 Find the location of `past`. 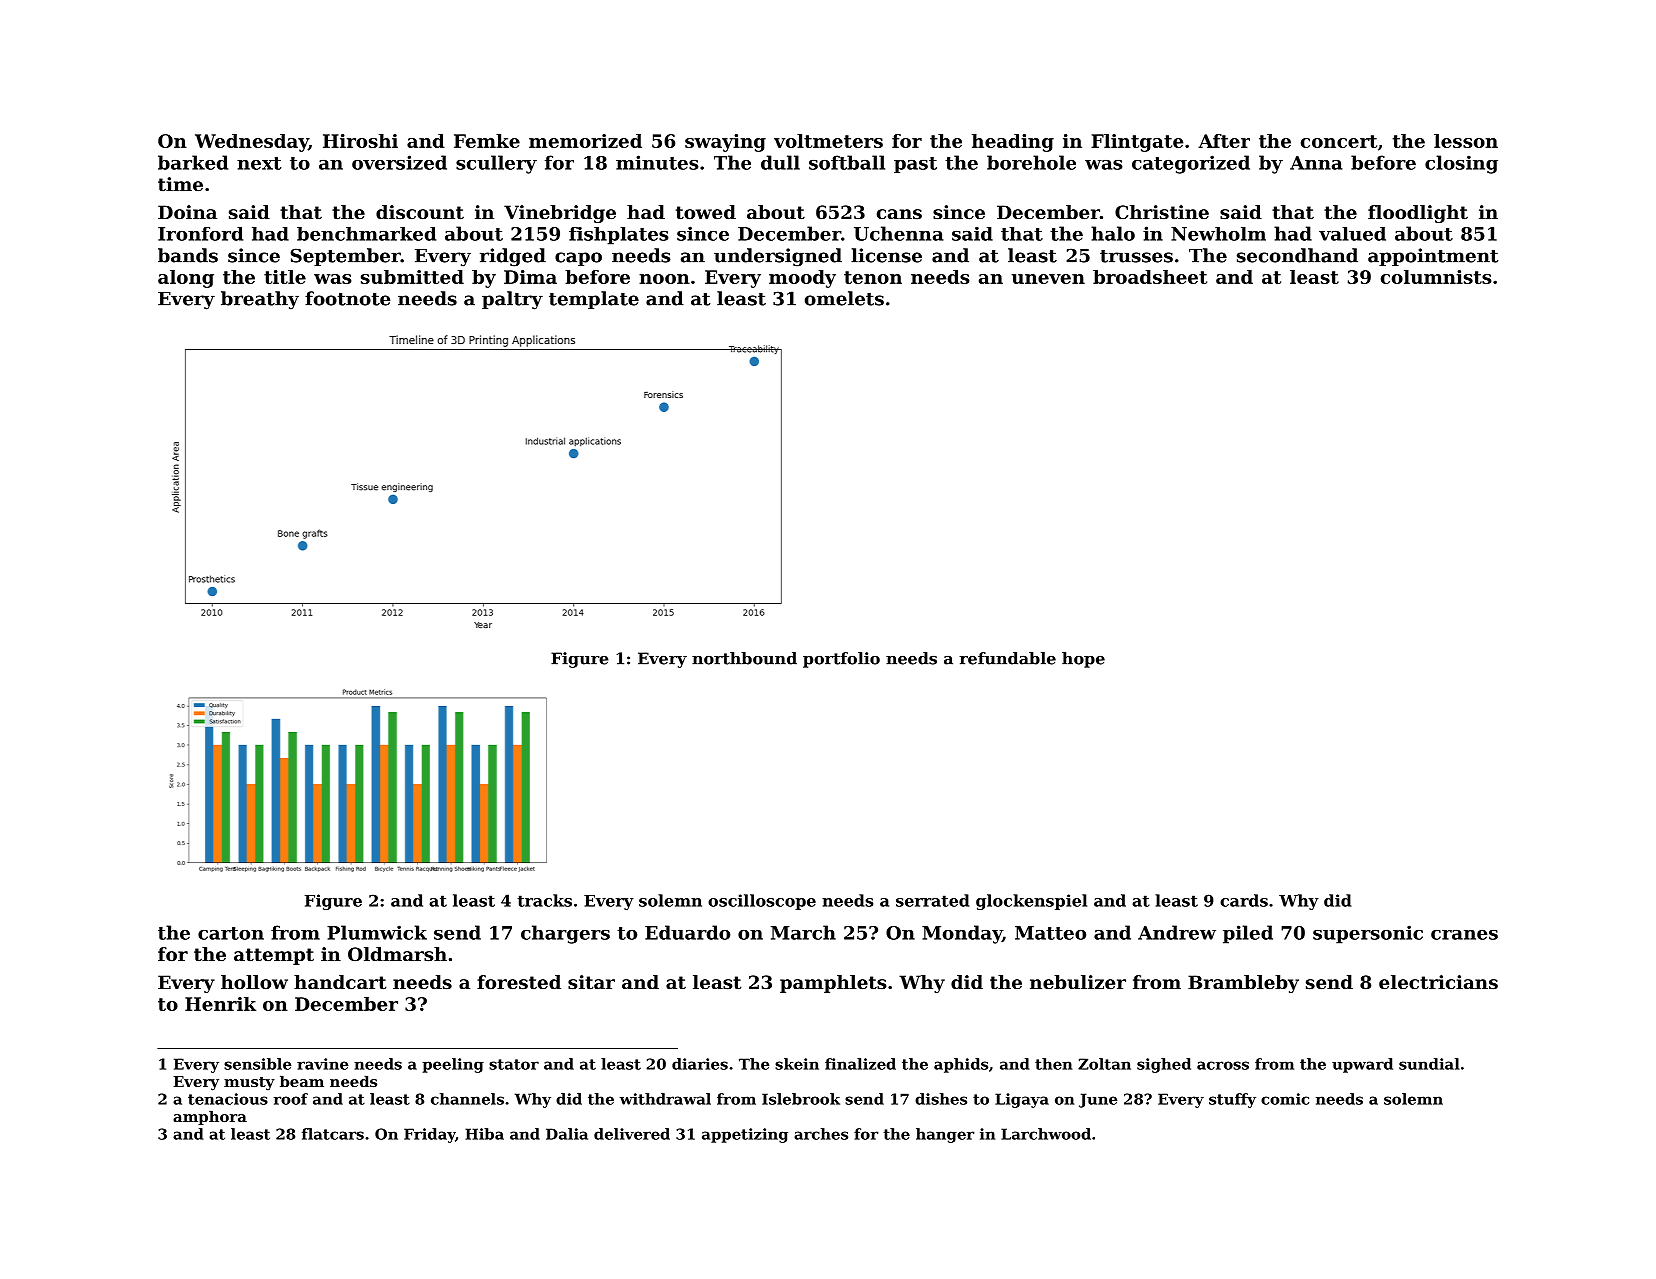

past is located at coordinates (915, 165).
